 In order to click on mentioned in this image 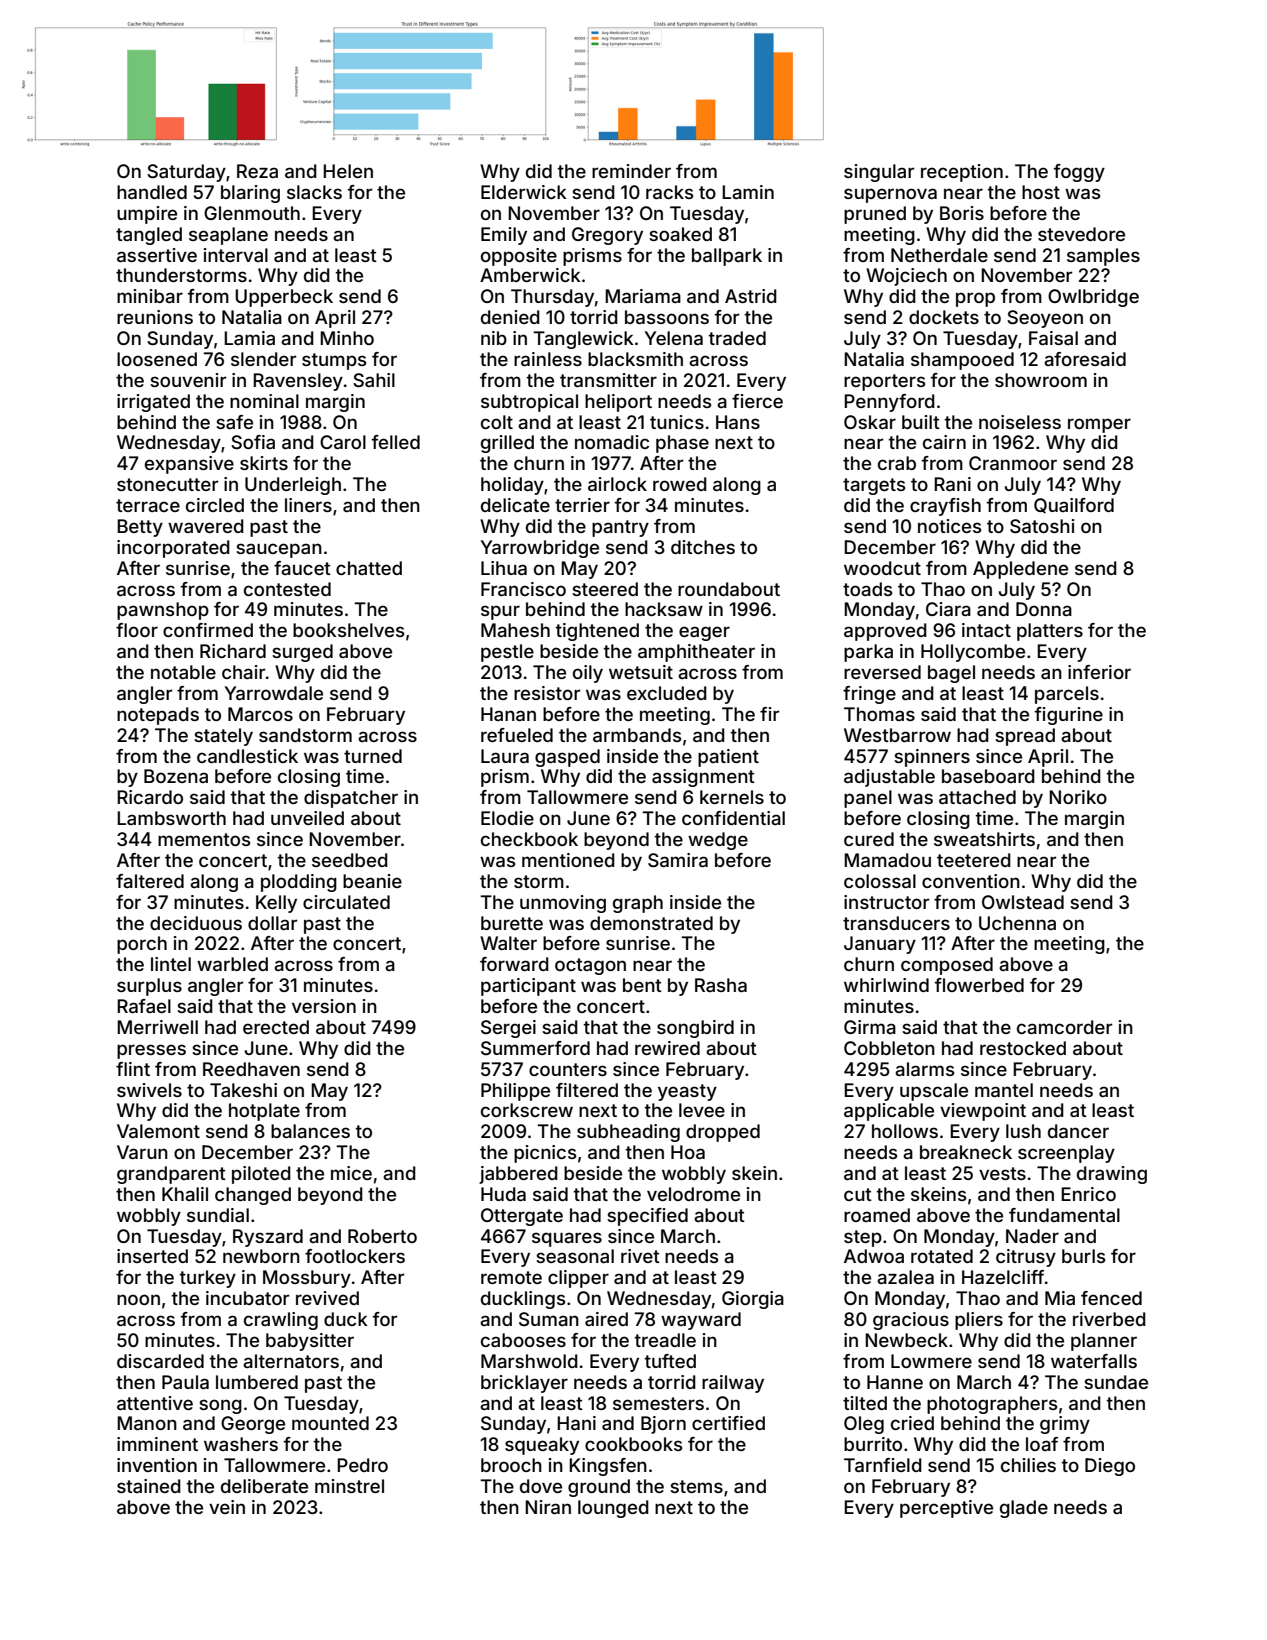, I will do `click(568, 860)`.
